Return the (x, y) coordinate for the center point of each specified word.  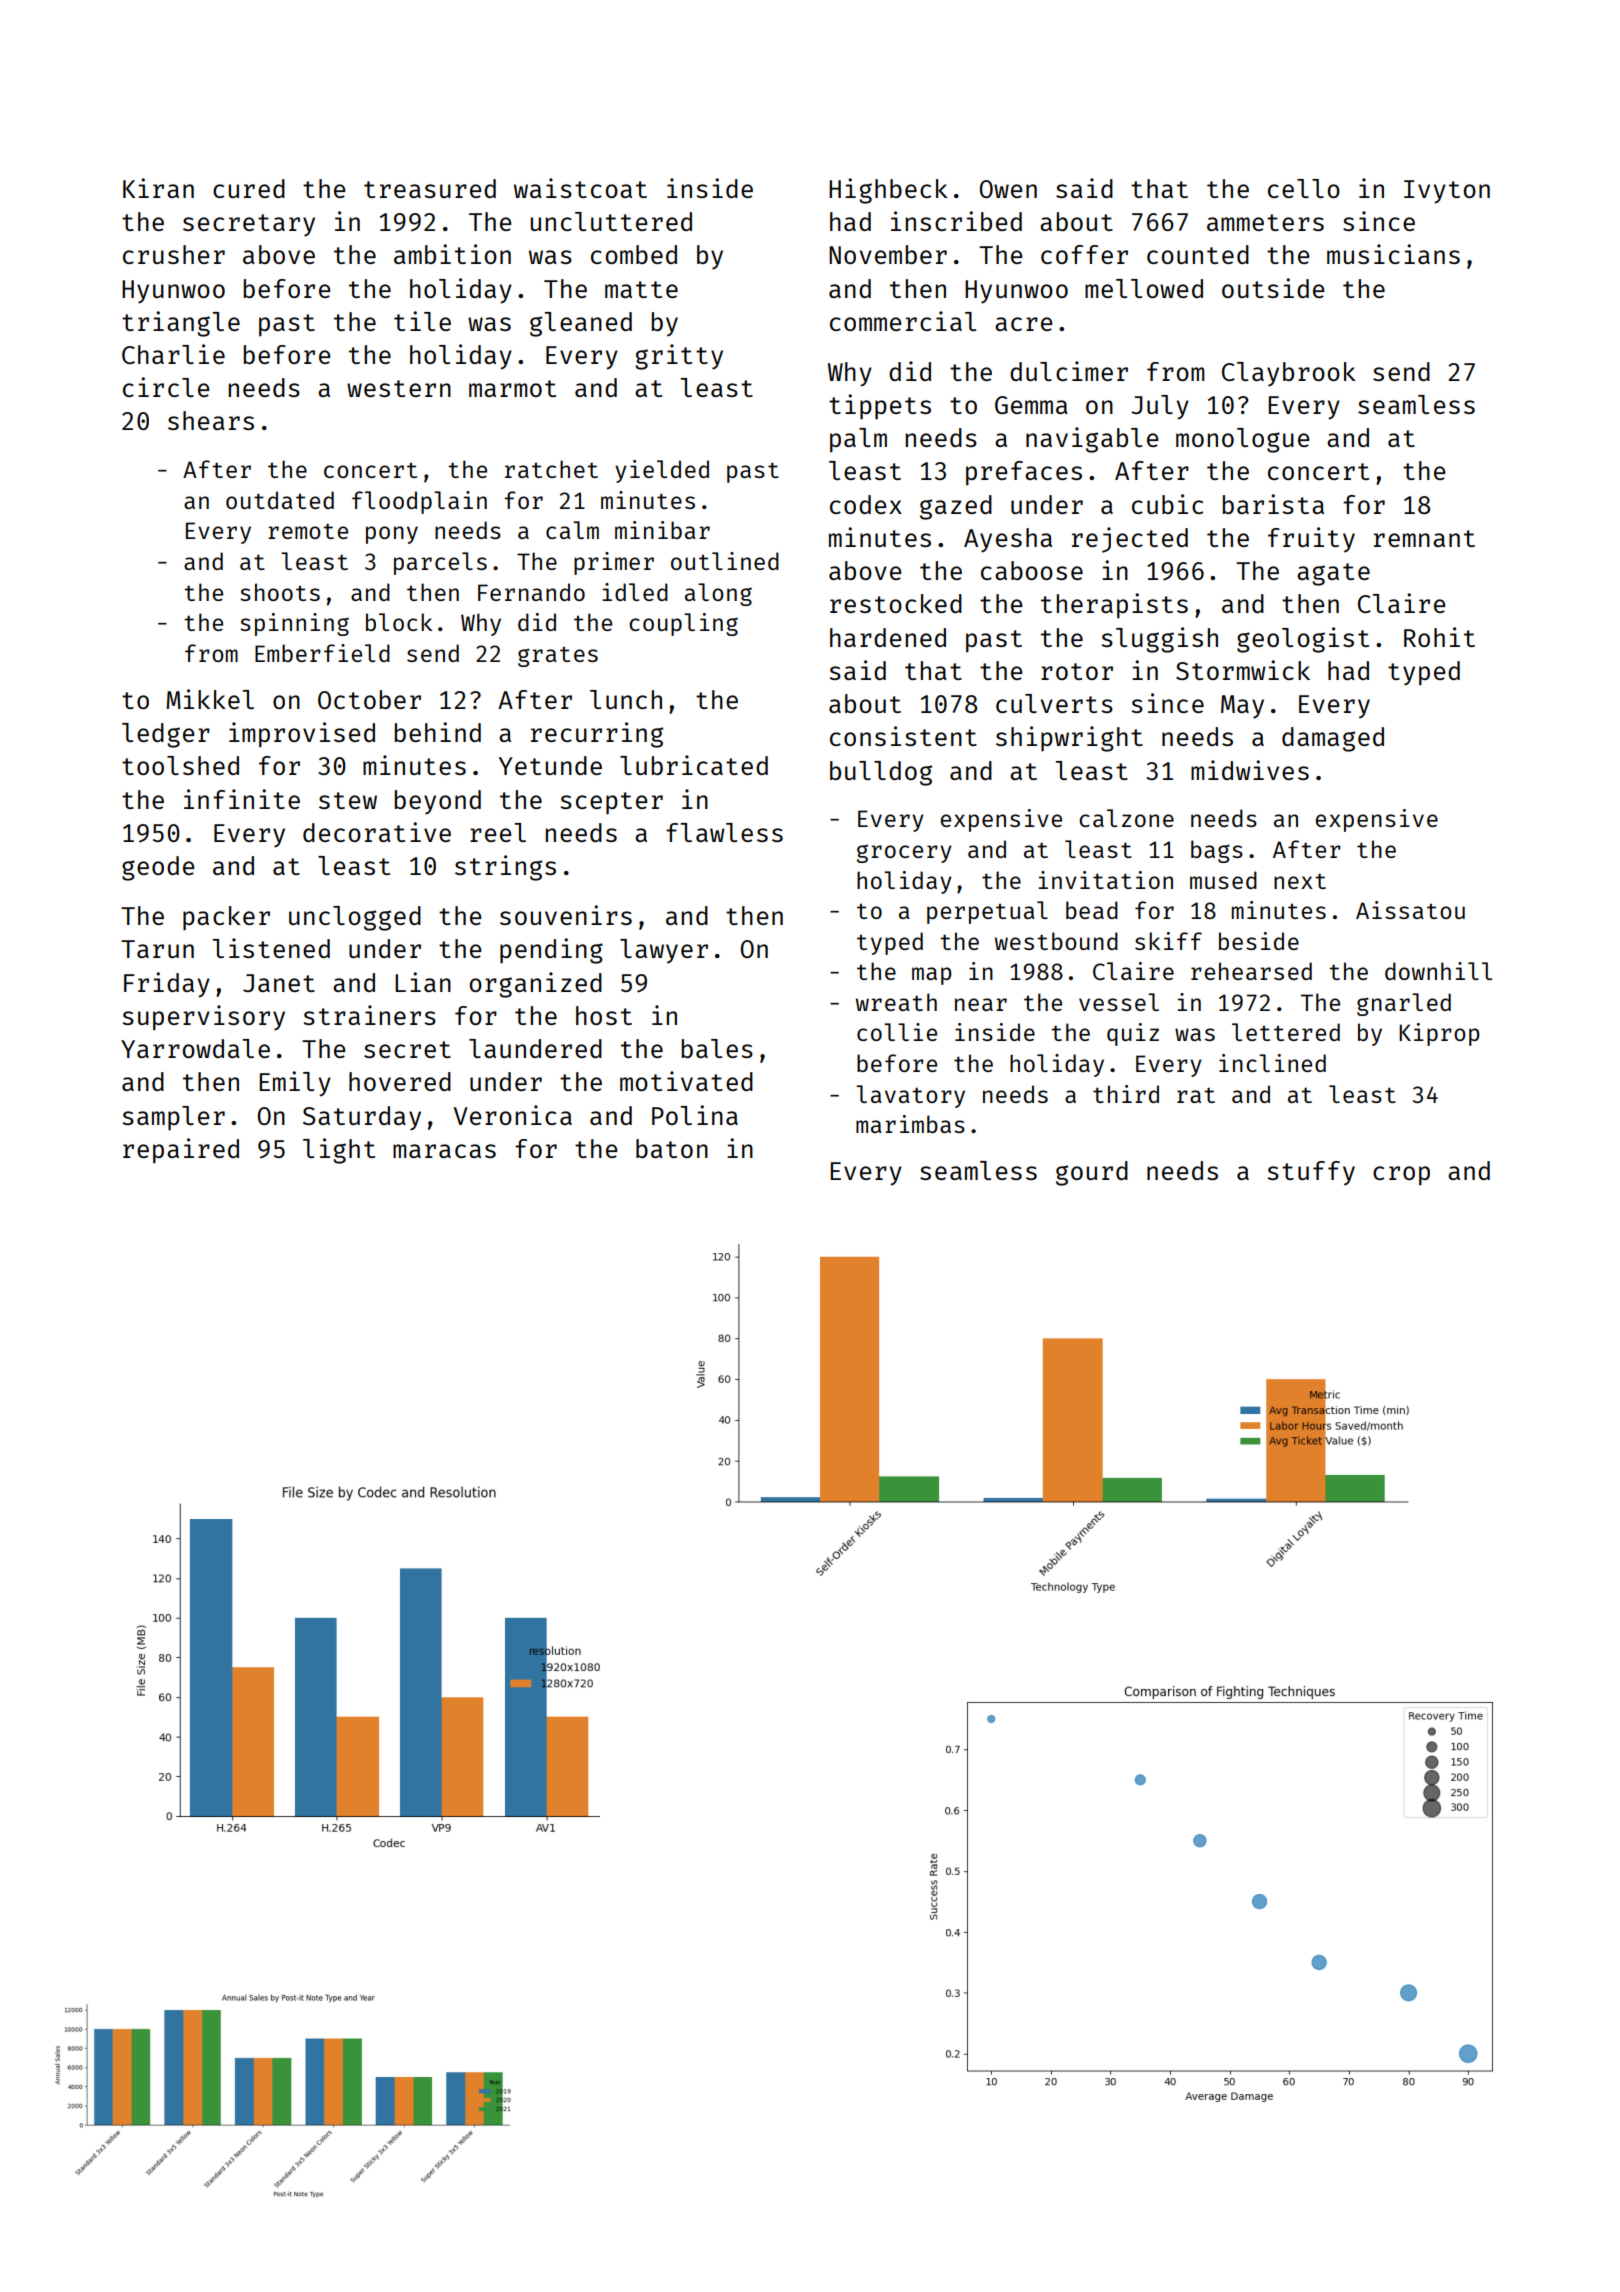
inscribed (956, 221)
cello (1304, 188)
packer (226, 918)
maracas (444, 1151)
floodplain (419, 502)
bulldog (881, 773)
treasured (430, 188)
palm (858, 440)
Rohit (1439, 637)
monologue (1242, 440)
